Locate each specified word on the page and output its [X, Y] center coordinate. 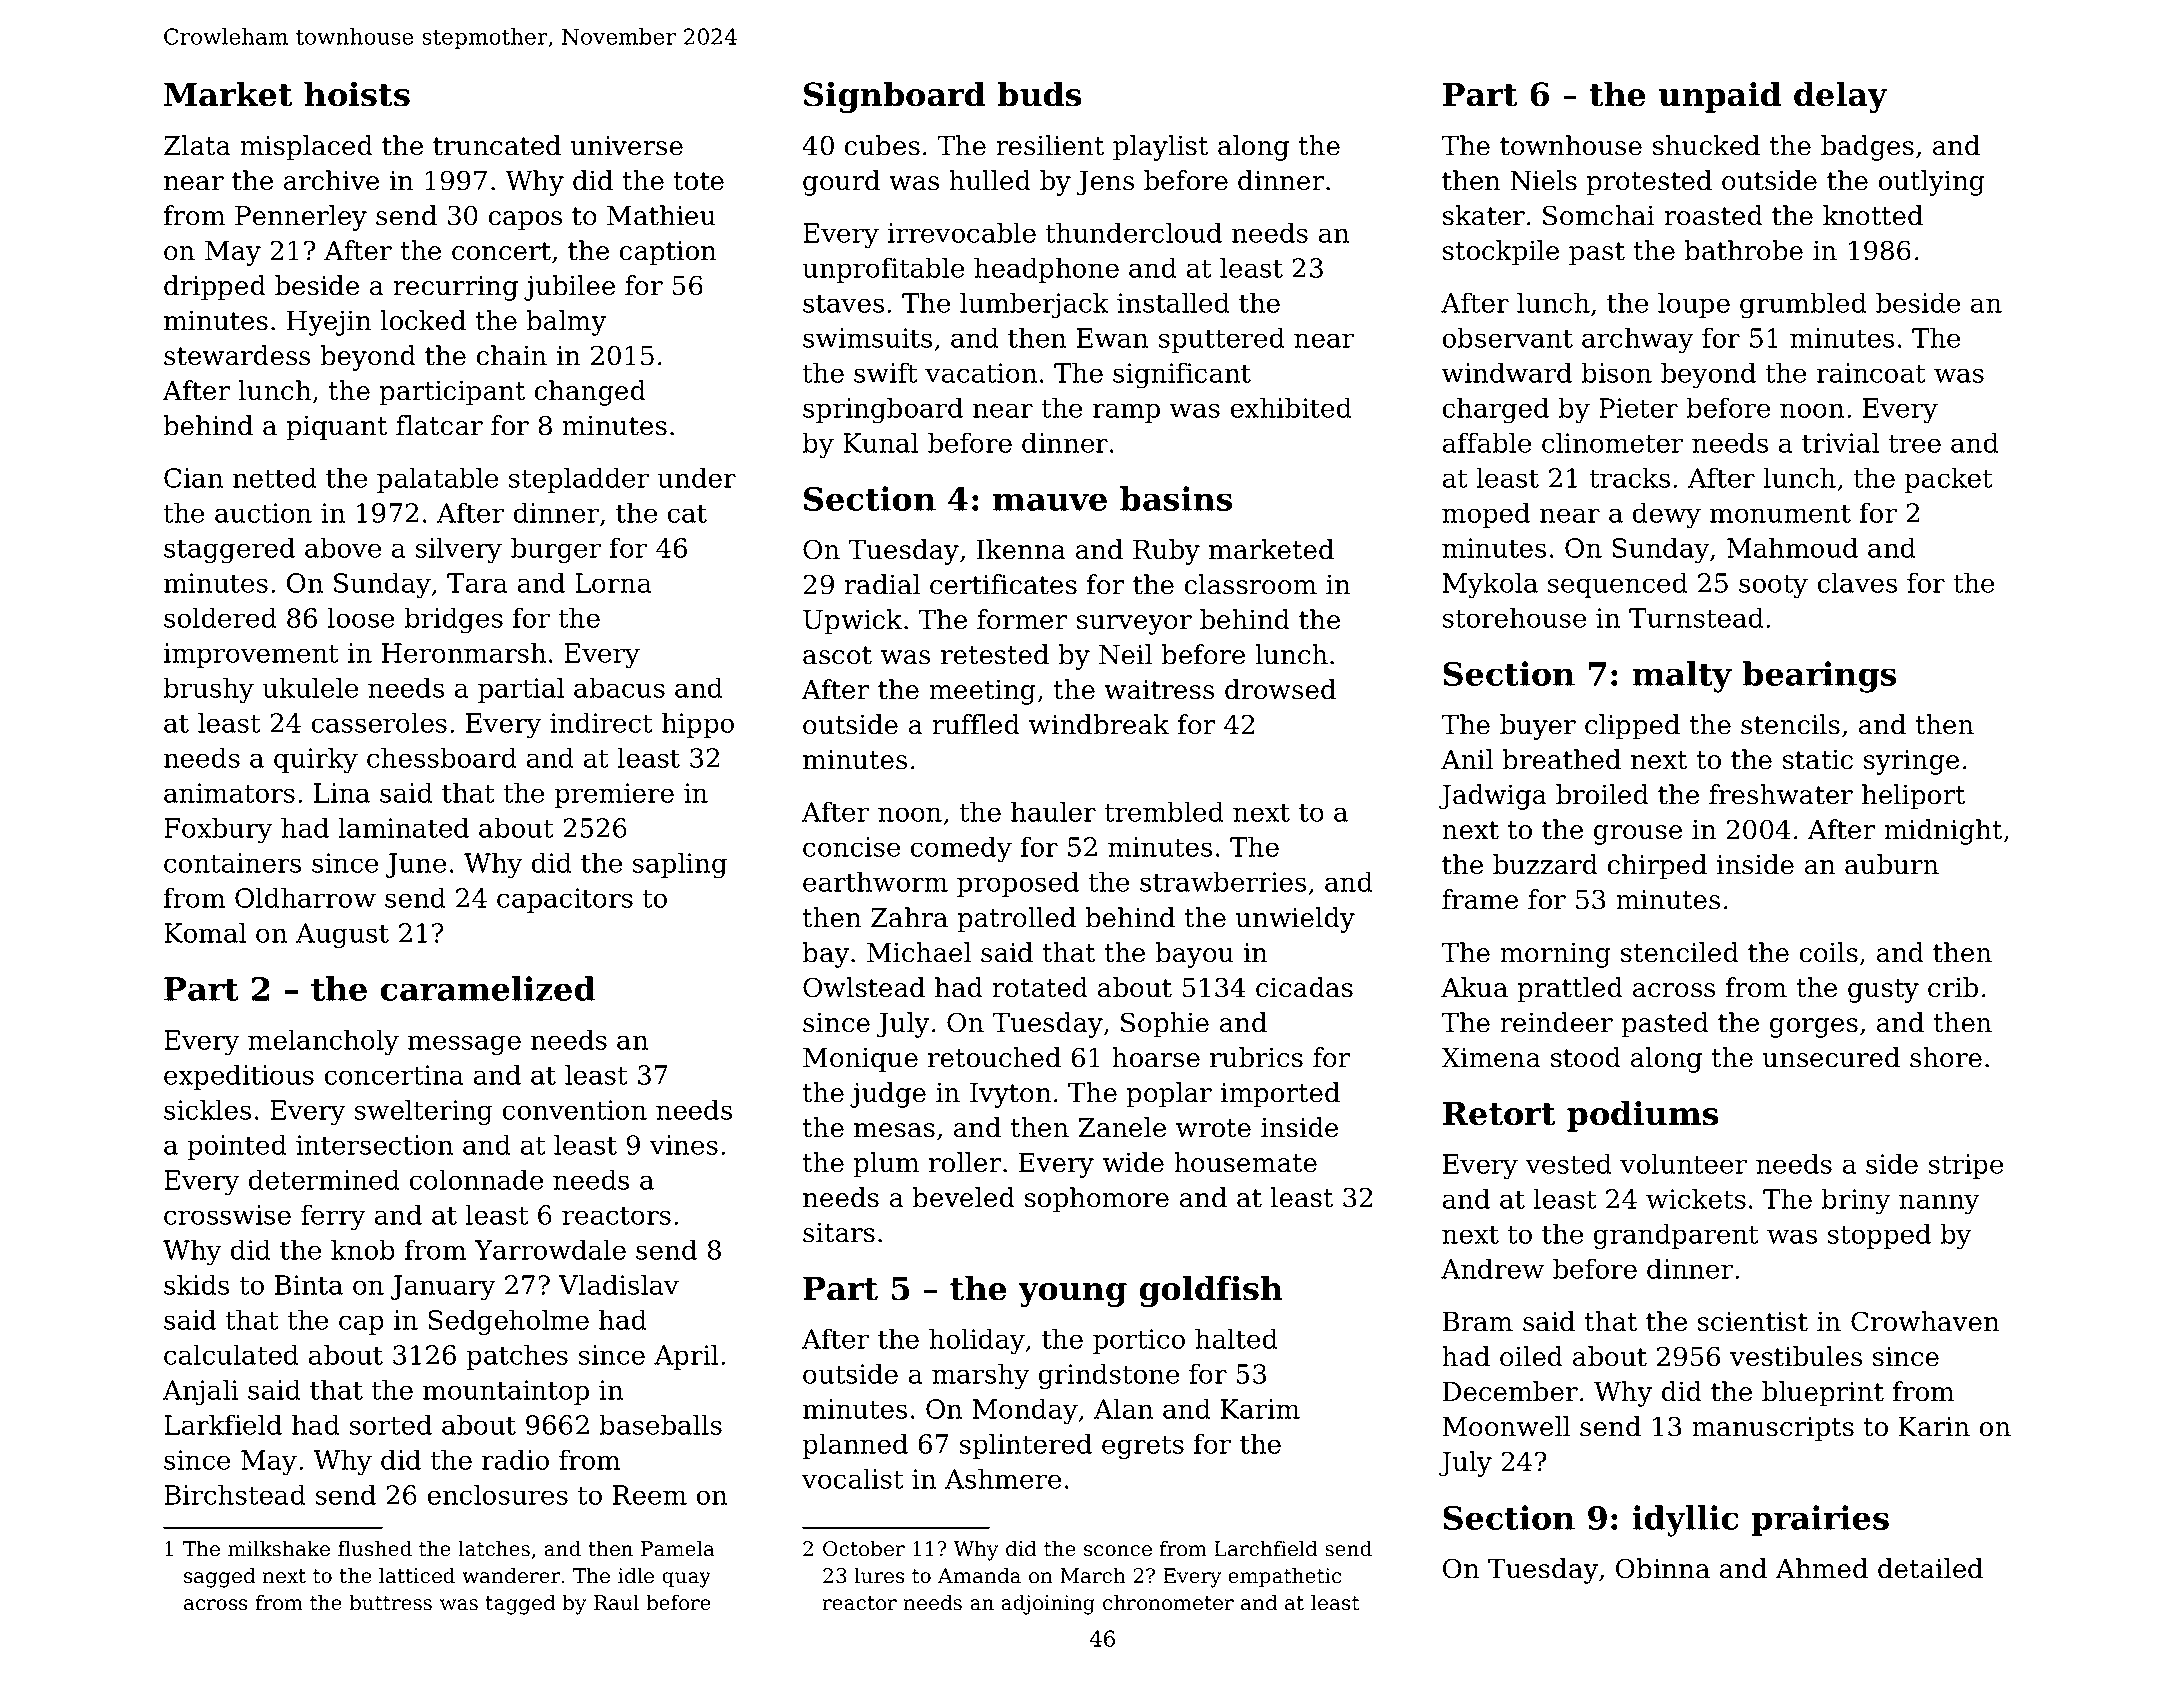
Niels [1543, 180]
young [1072, 1295]
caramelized [488, 988]
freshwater [1781, 794]
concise [851, 847]
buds [1039, 94]
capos [525, 221]
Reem [650, 1495]
